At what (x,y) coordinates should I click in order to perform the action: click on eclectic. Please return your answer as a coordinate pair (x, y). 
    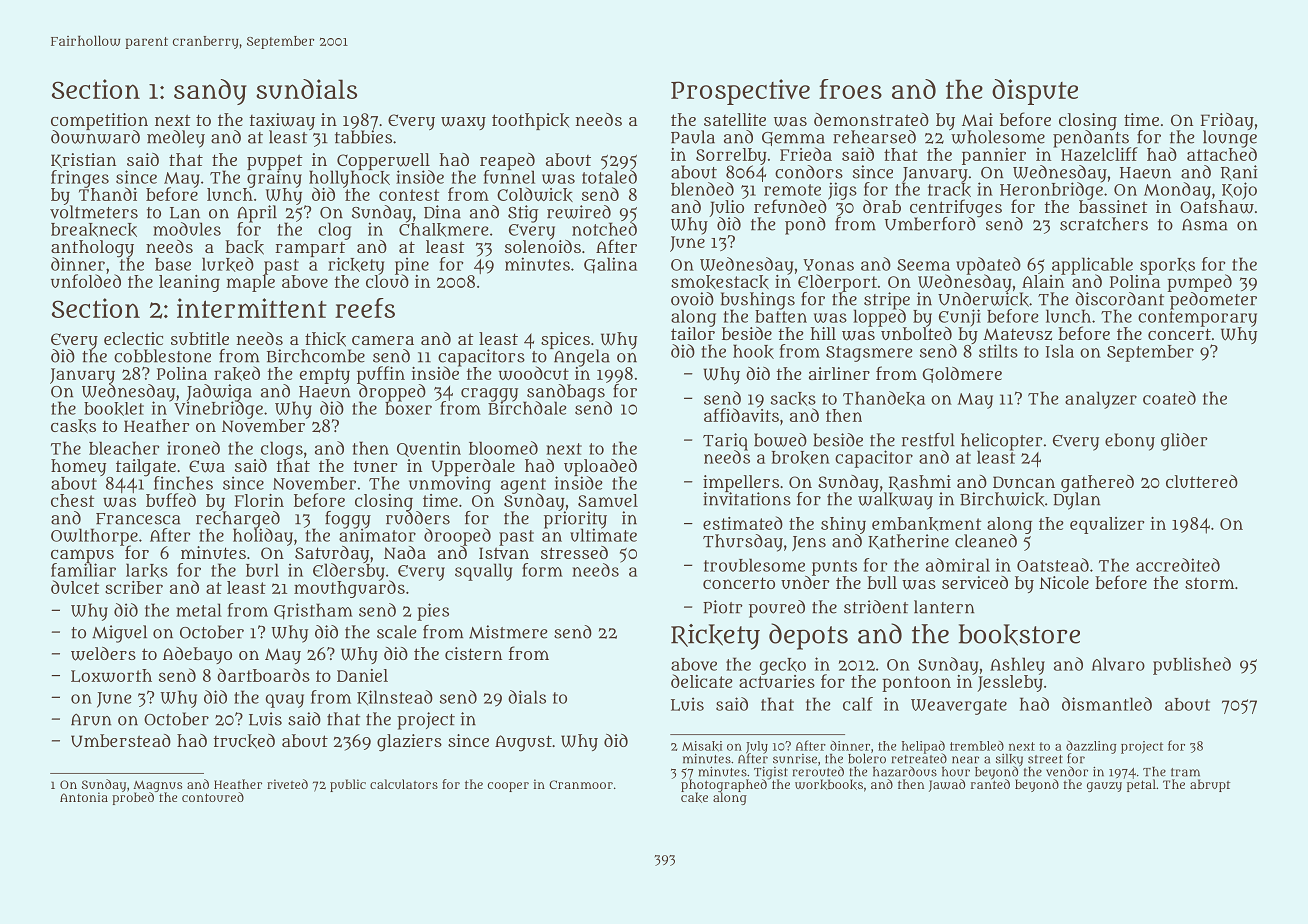
    Looking at the image, I should click on (133, 338).
